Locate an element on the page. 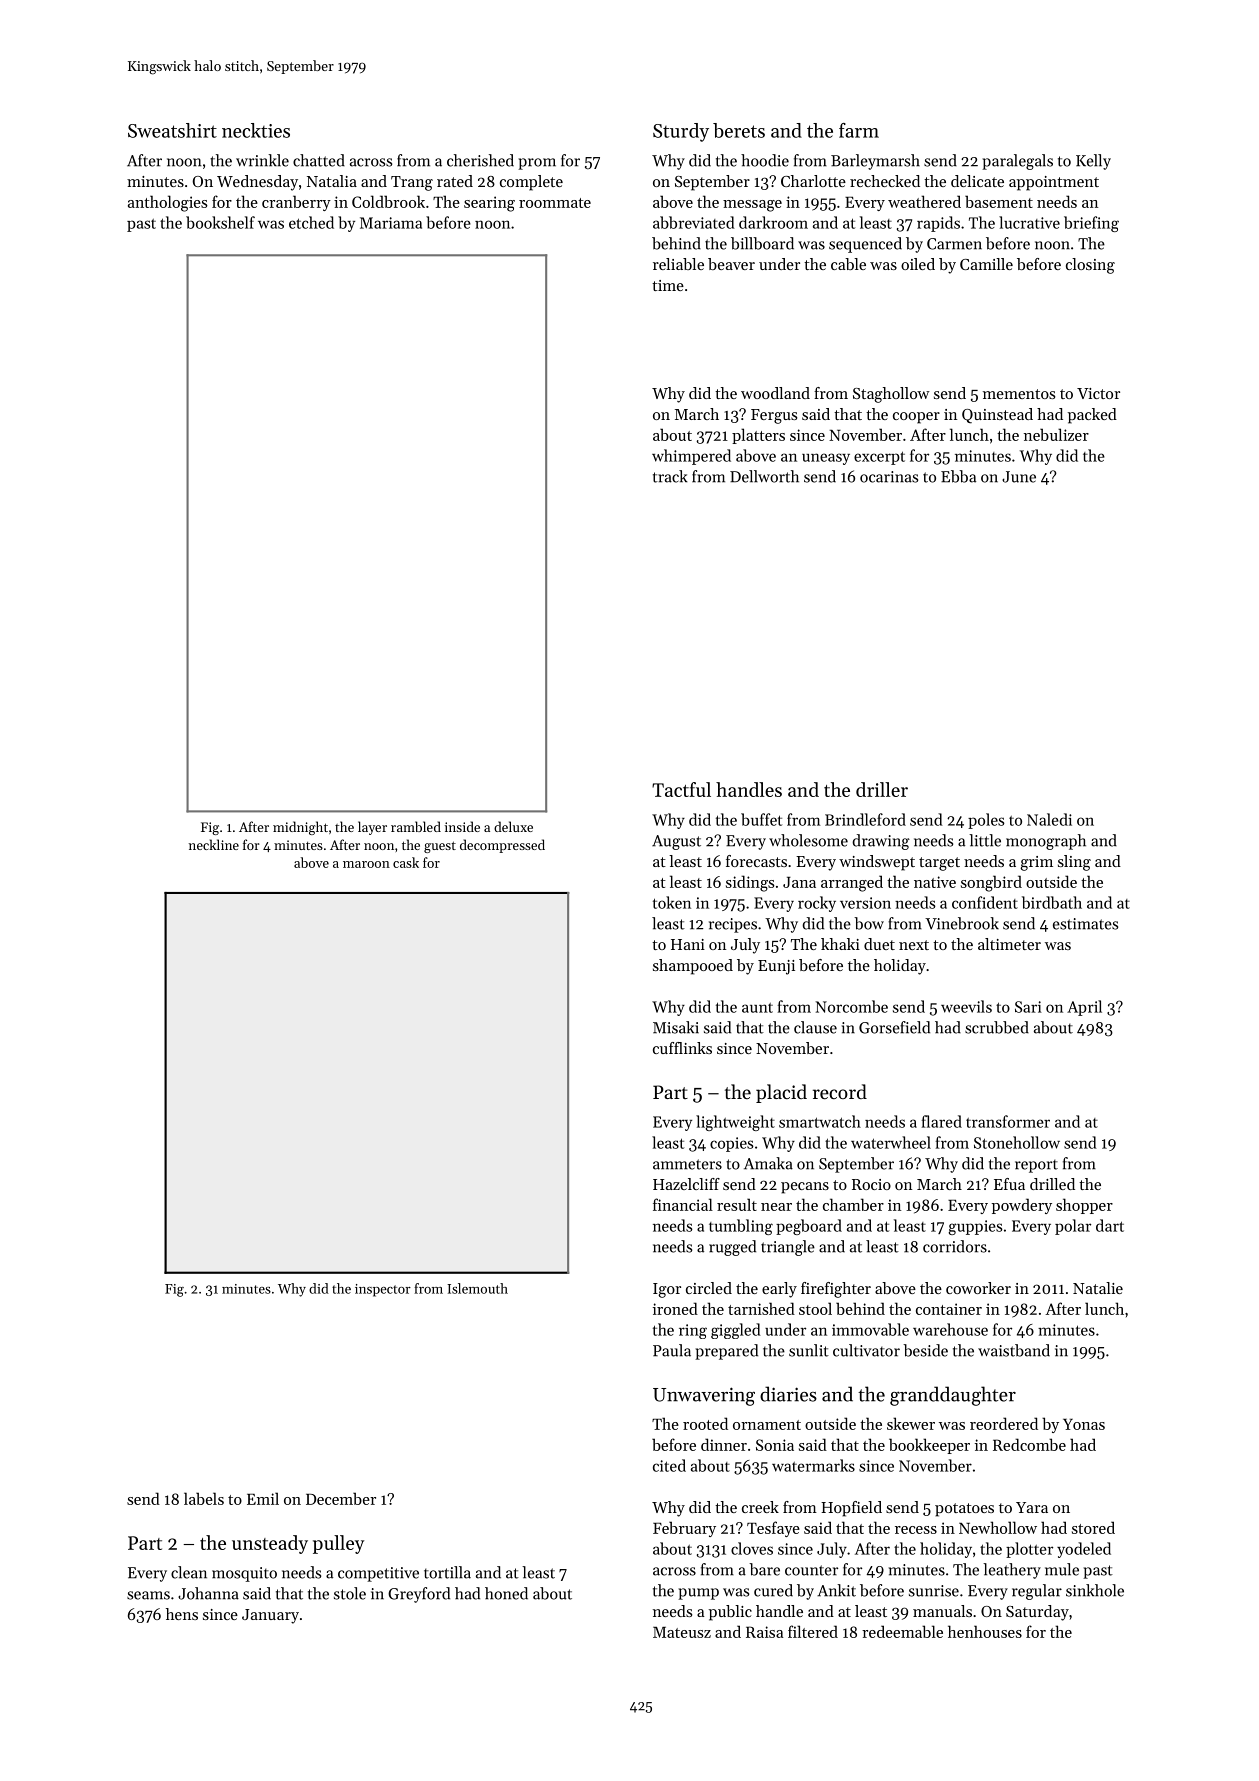 Image resolution: width=1259 pixels, height=1781 pixels. layer is located at coordinates (372, 828).
